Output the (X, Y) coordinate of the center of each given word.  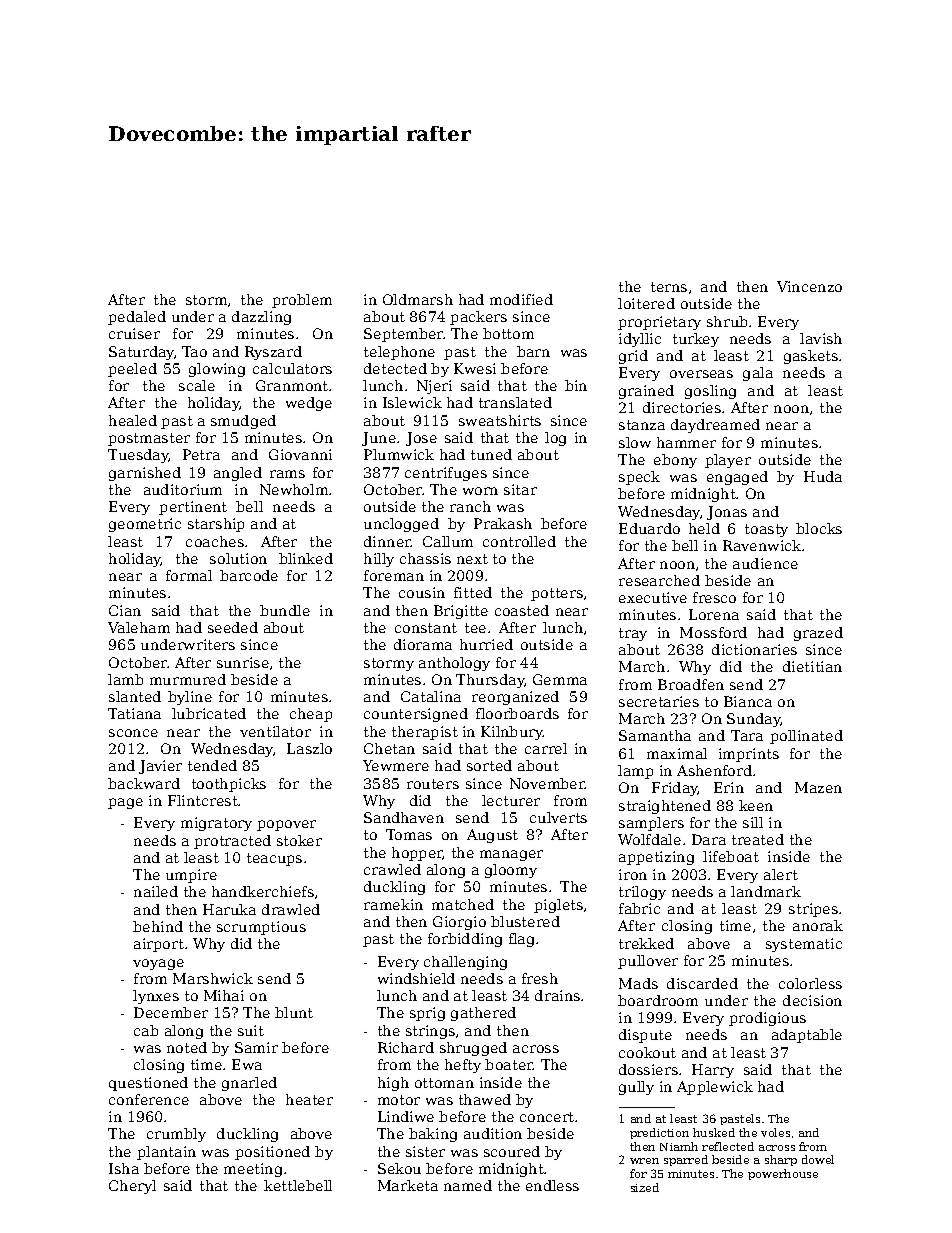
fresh (540, 978)
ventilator (275, 731)
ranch (470, 506)
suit (251, 1030)
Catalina (431, 696)
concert (547, 1117)
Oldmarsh (418, 299)
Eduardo (649, 528)
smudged (243, 422)
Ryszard (273, 353)
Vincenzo (809, 286)
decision (812, 1000)
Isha (124, 1168)
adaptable (807, 1036)
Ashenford (714, 770)
